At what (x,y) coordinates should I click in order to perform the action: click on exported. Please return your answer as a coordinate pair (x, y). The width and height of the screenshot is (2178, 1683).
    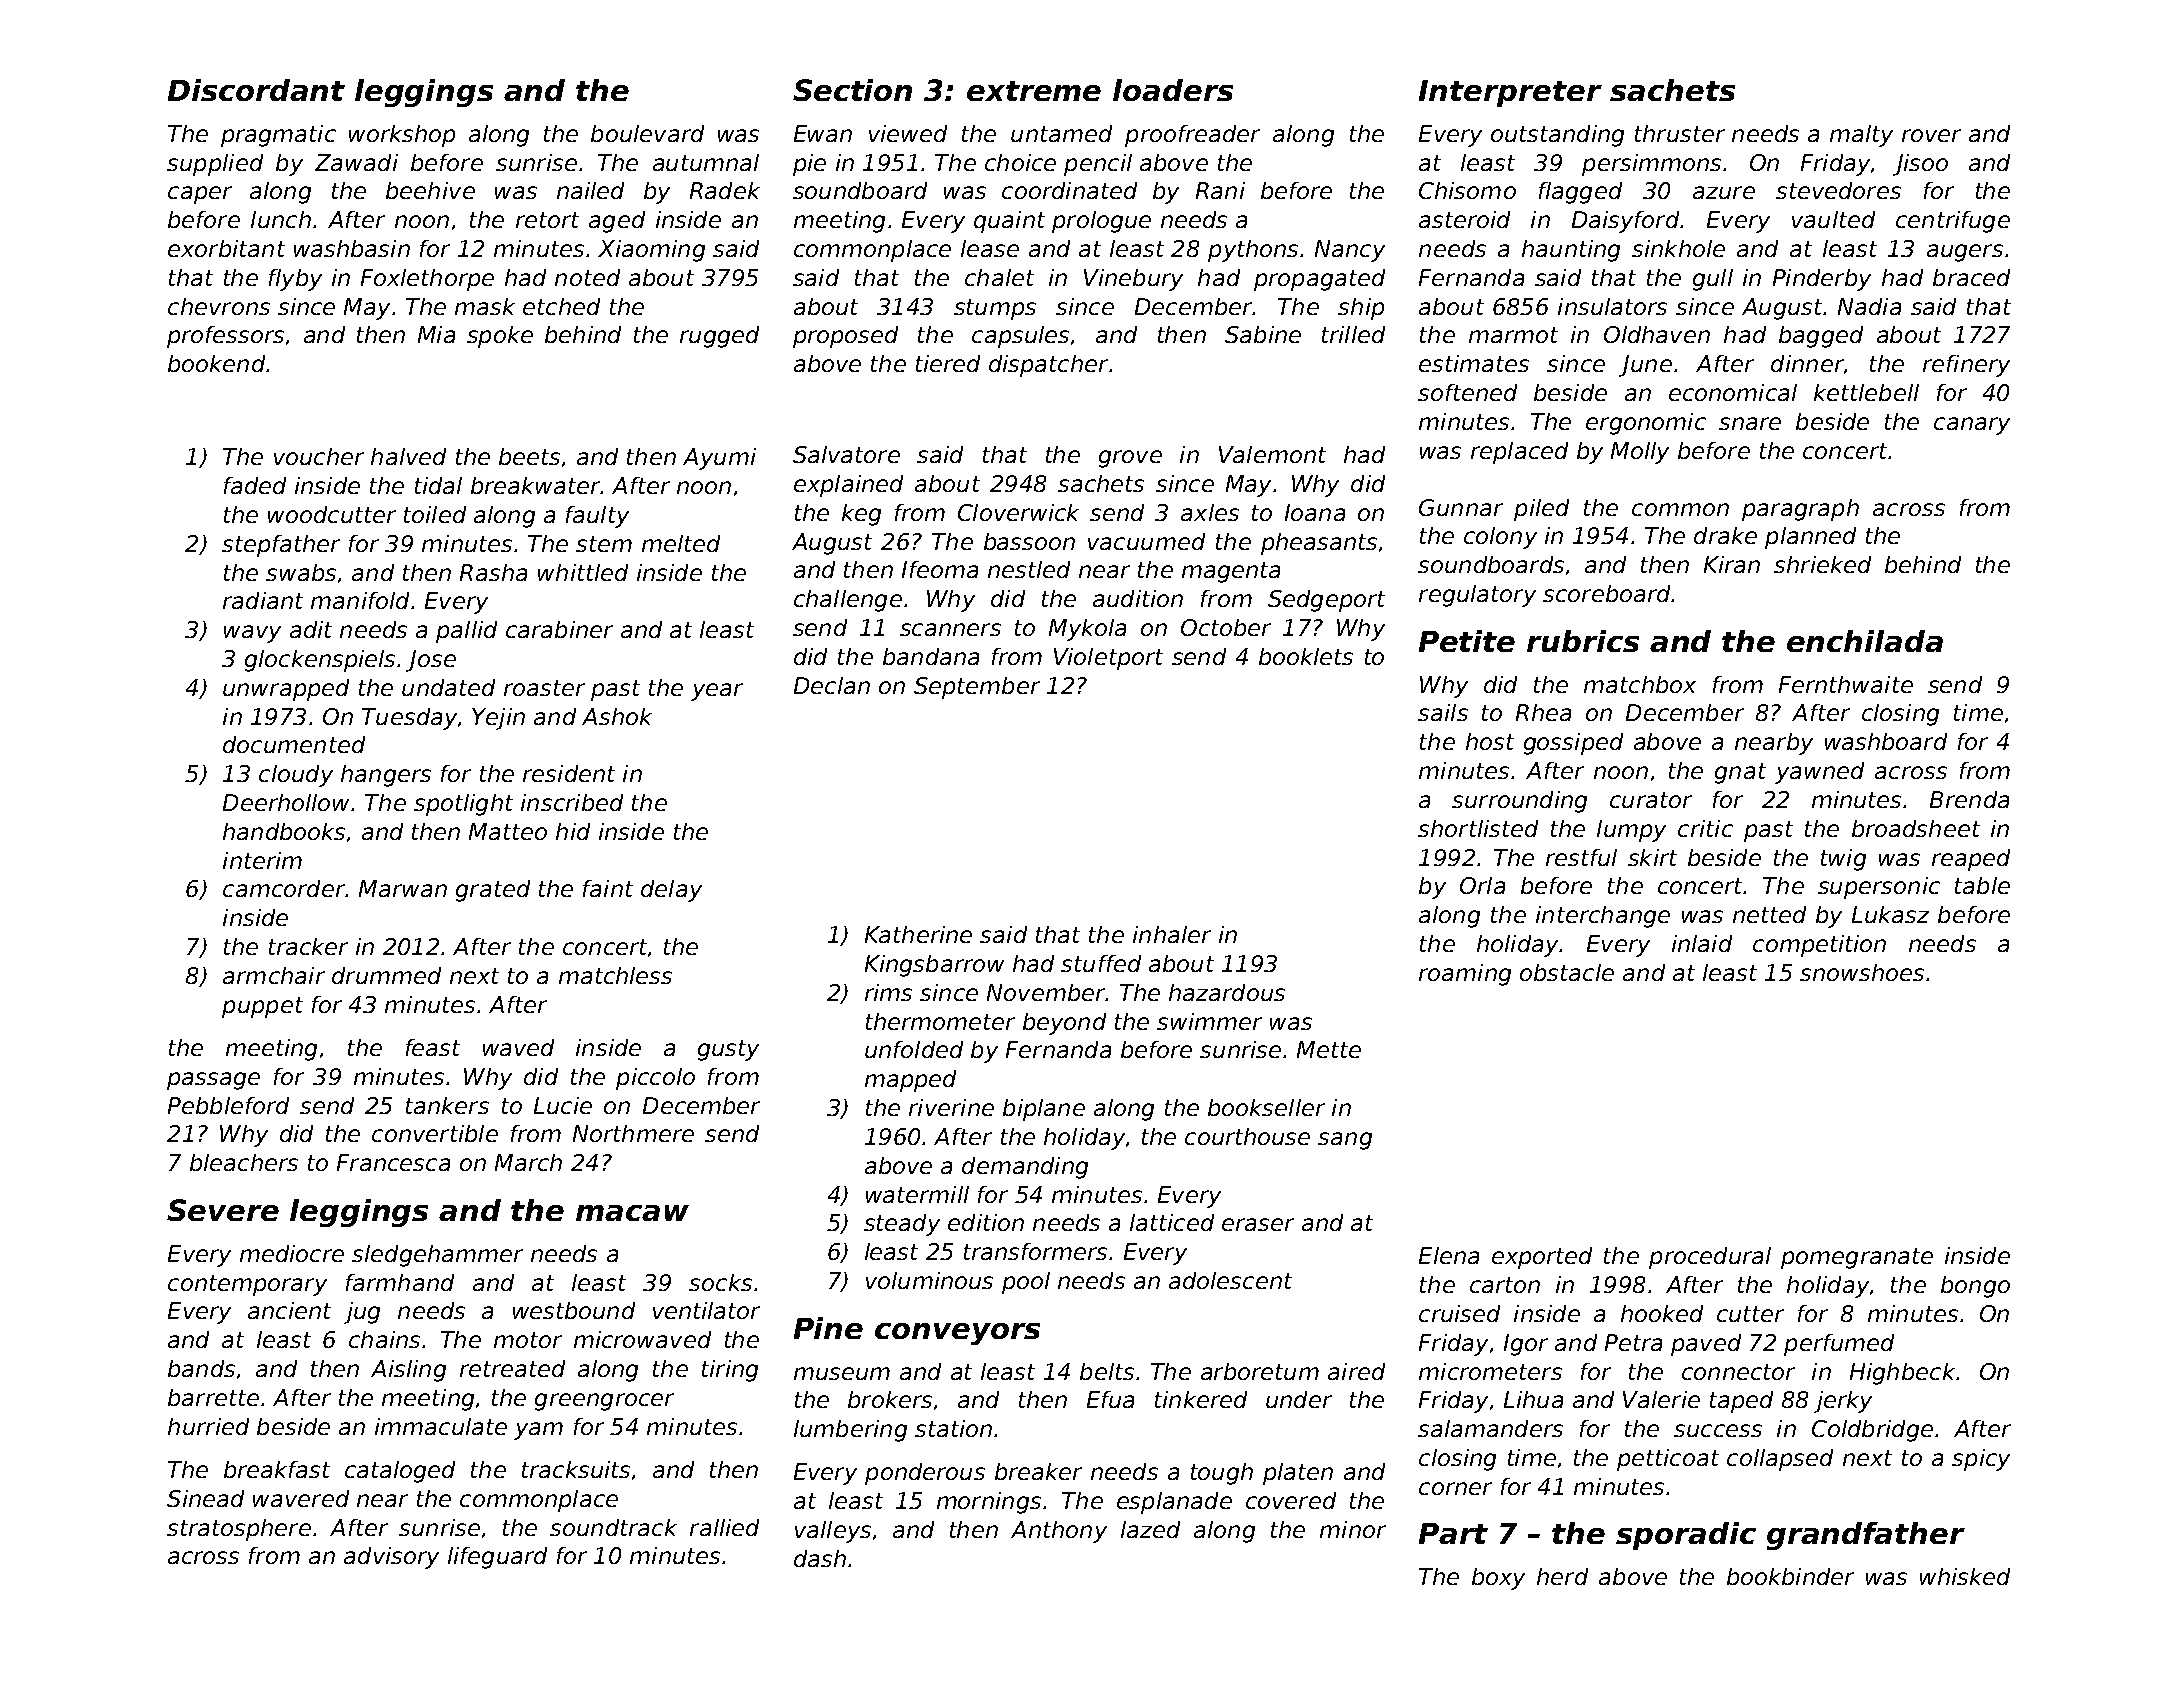
    Looking at the image, I should click on (1542, 1258).
